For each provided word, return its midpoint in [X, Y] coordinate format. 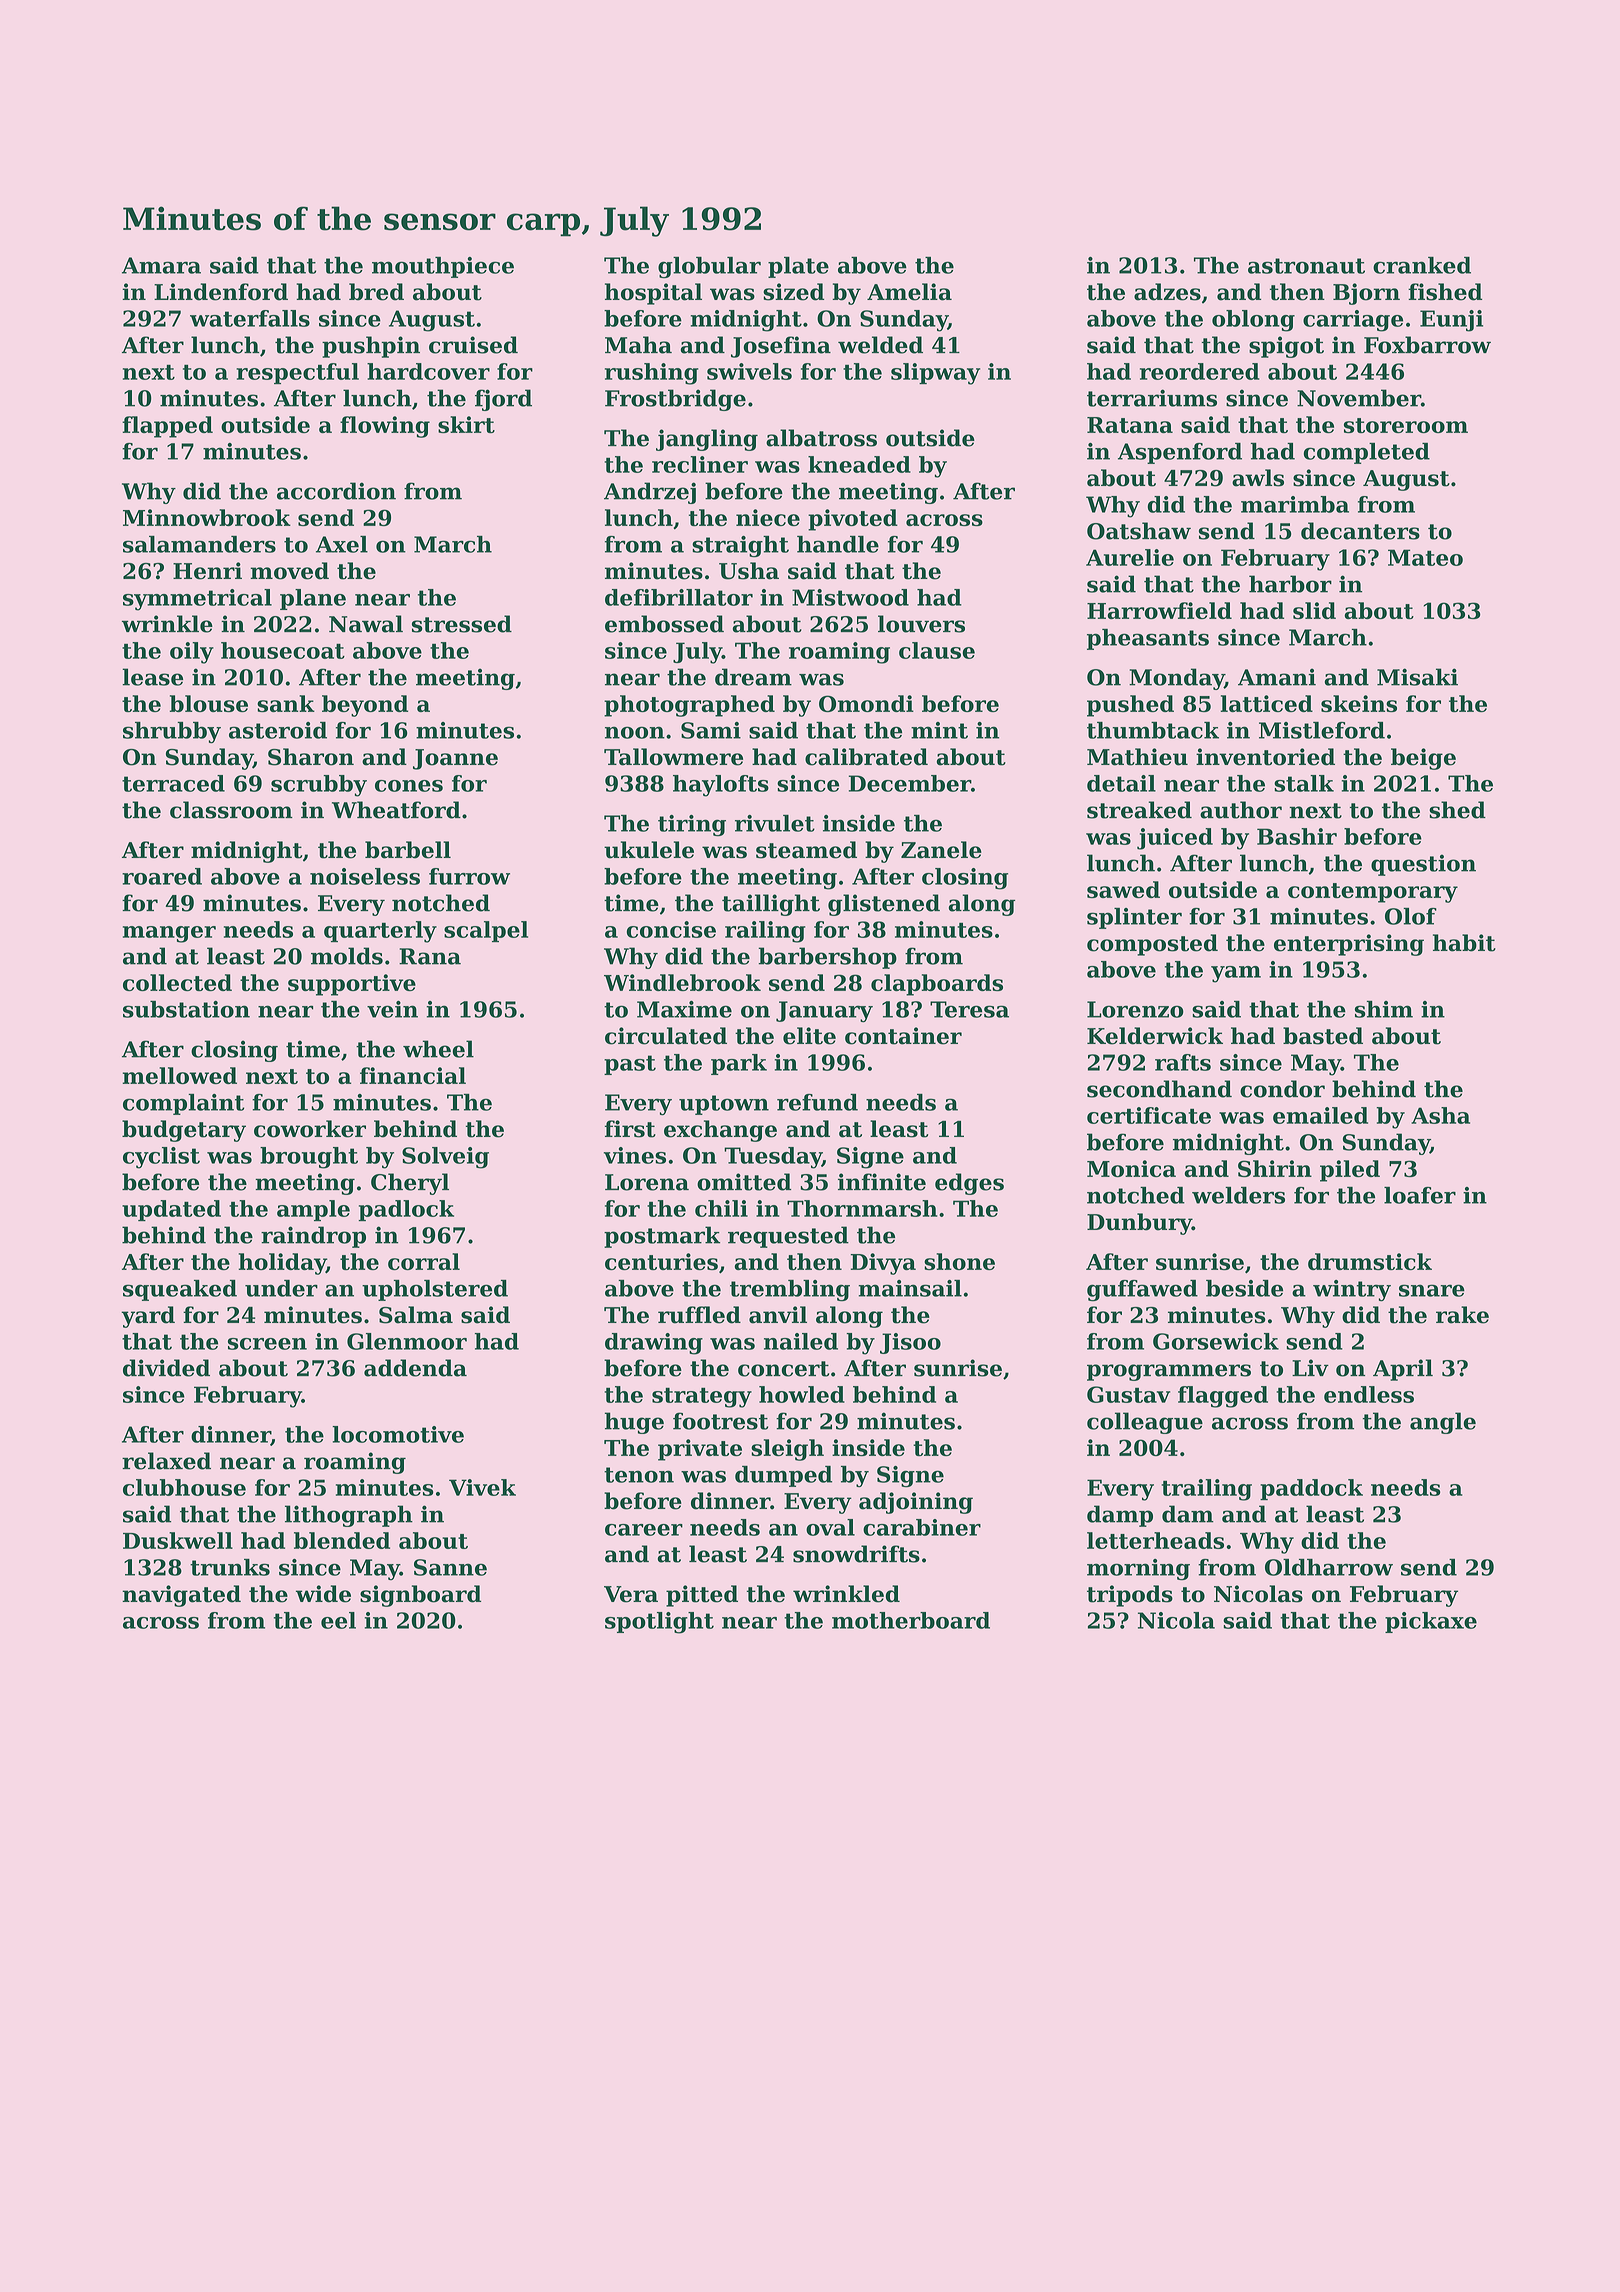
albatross [821, 438]
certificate [1149, 1115]
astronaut [1306, 266]
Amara [161, 265]
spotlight [659, 1623]
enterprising [1349, 945]
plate [798, 267]
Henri [207, 571]
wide [323, 1594]
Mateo [1425, 557]
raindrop [313, 1237]
